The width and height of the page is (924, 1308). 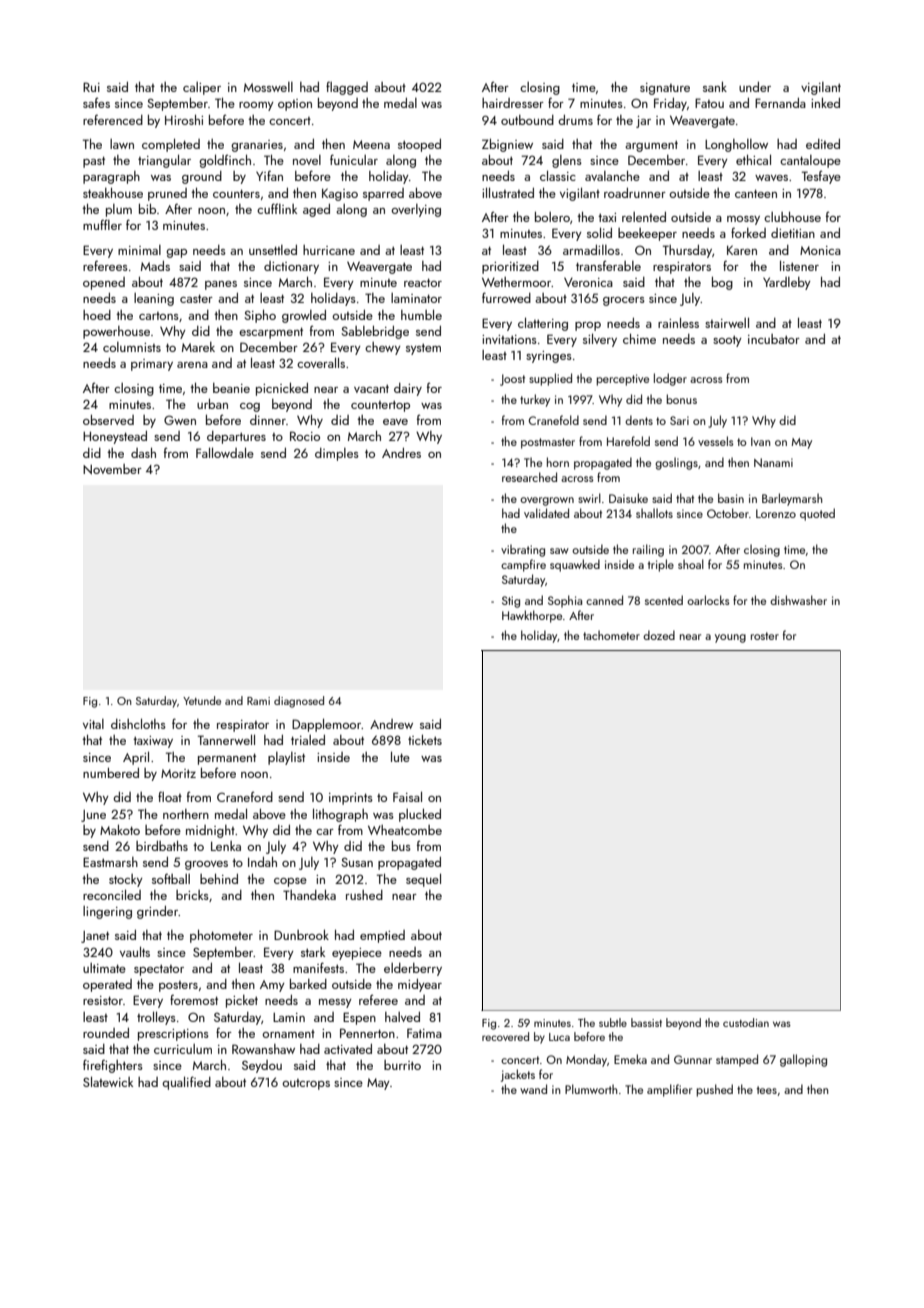 What do you see at coordinates (760, 441) in the page?
I see `Ivan` at bounding box center [760, 441].
